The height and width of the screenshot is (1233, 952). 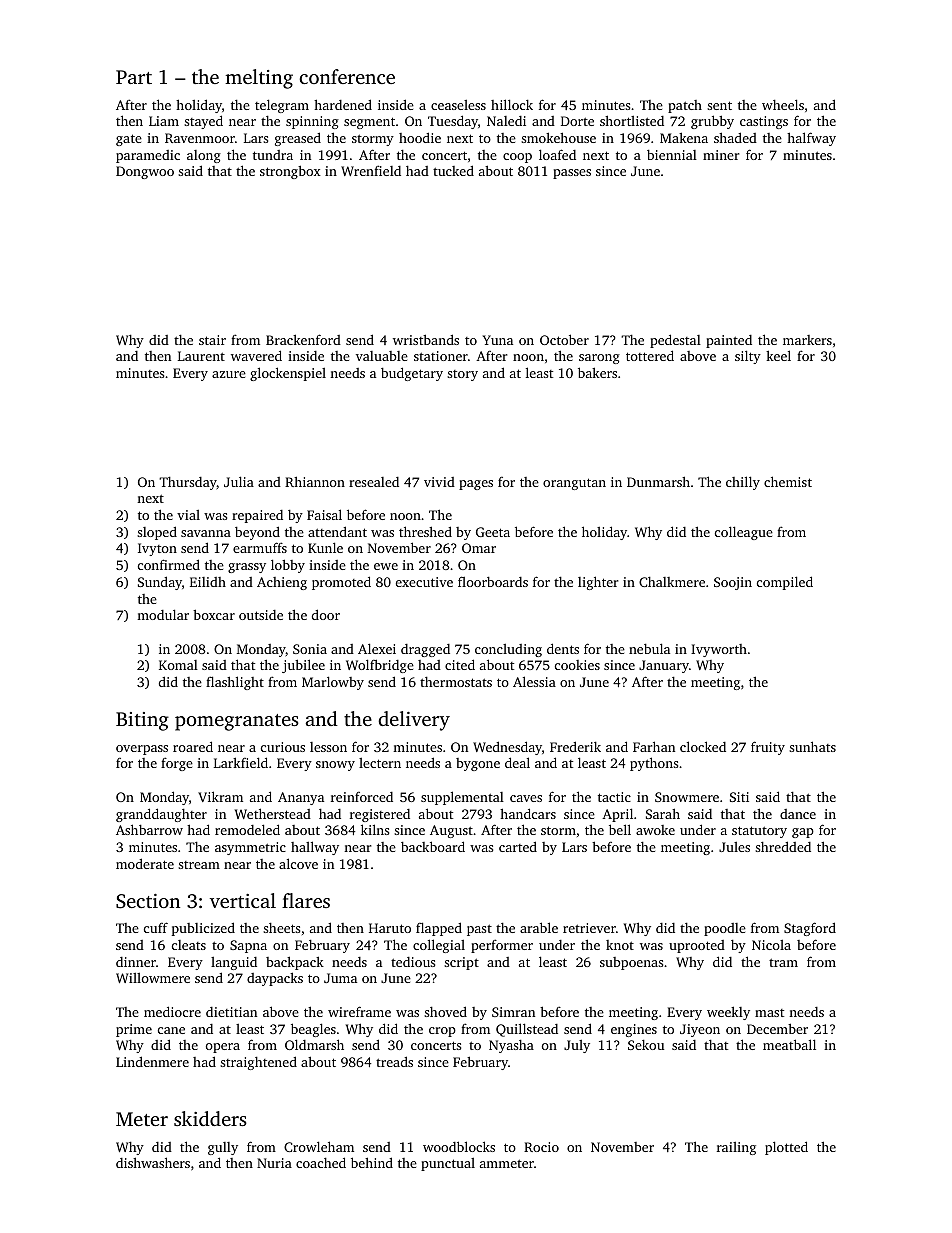 What do you see at coordinates (541, 1147) in the screenshot?
I see `Rocio` at bounding box center [541, 1147].
